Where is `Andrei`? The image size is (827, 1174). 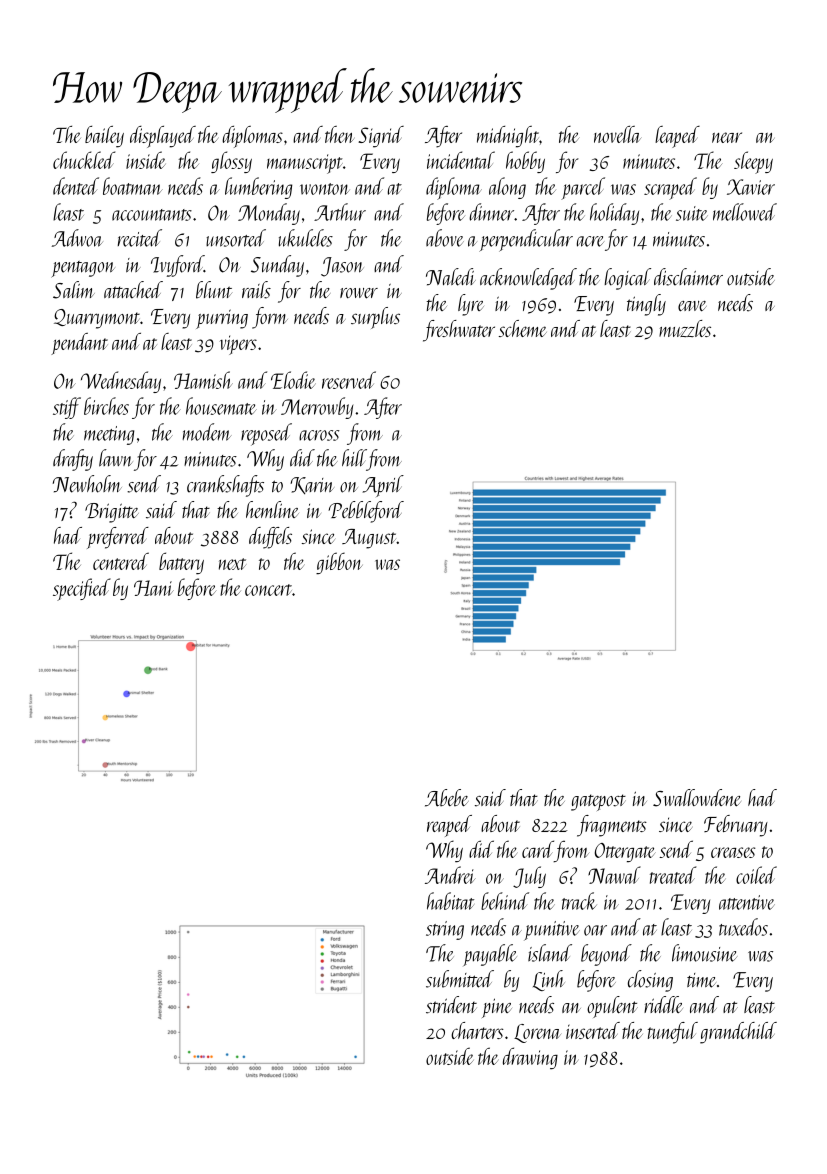
Andrei is located at coordinates (450, 875).
